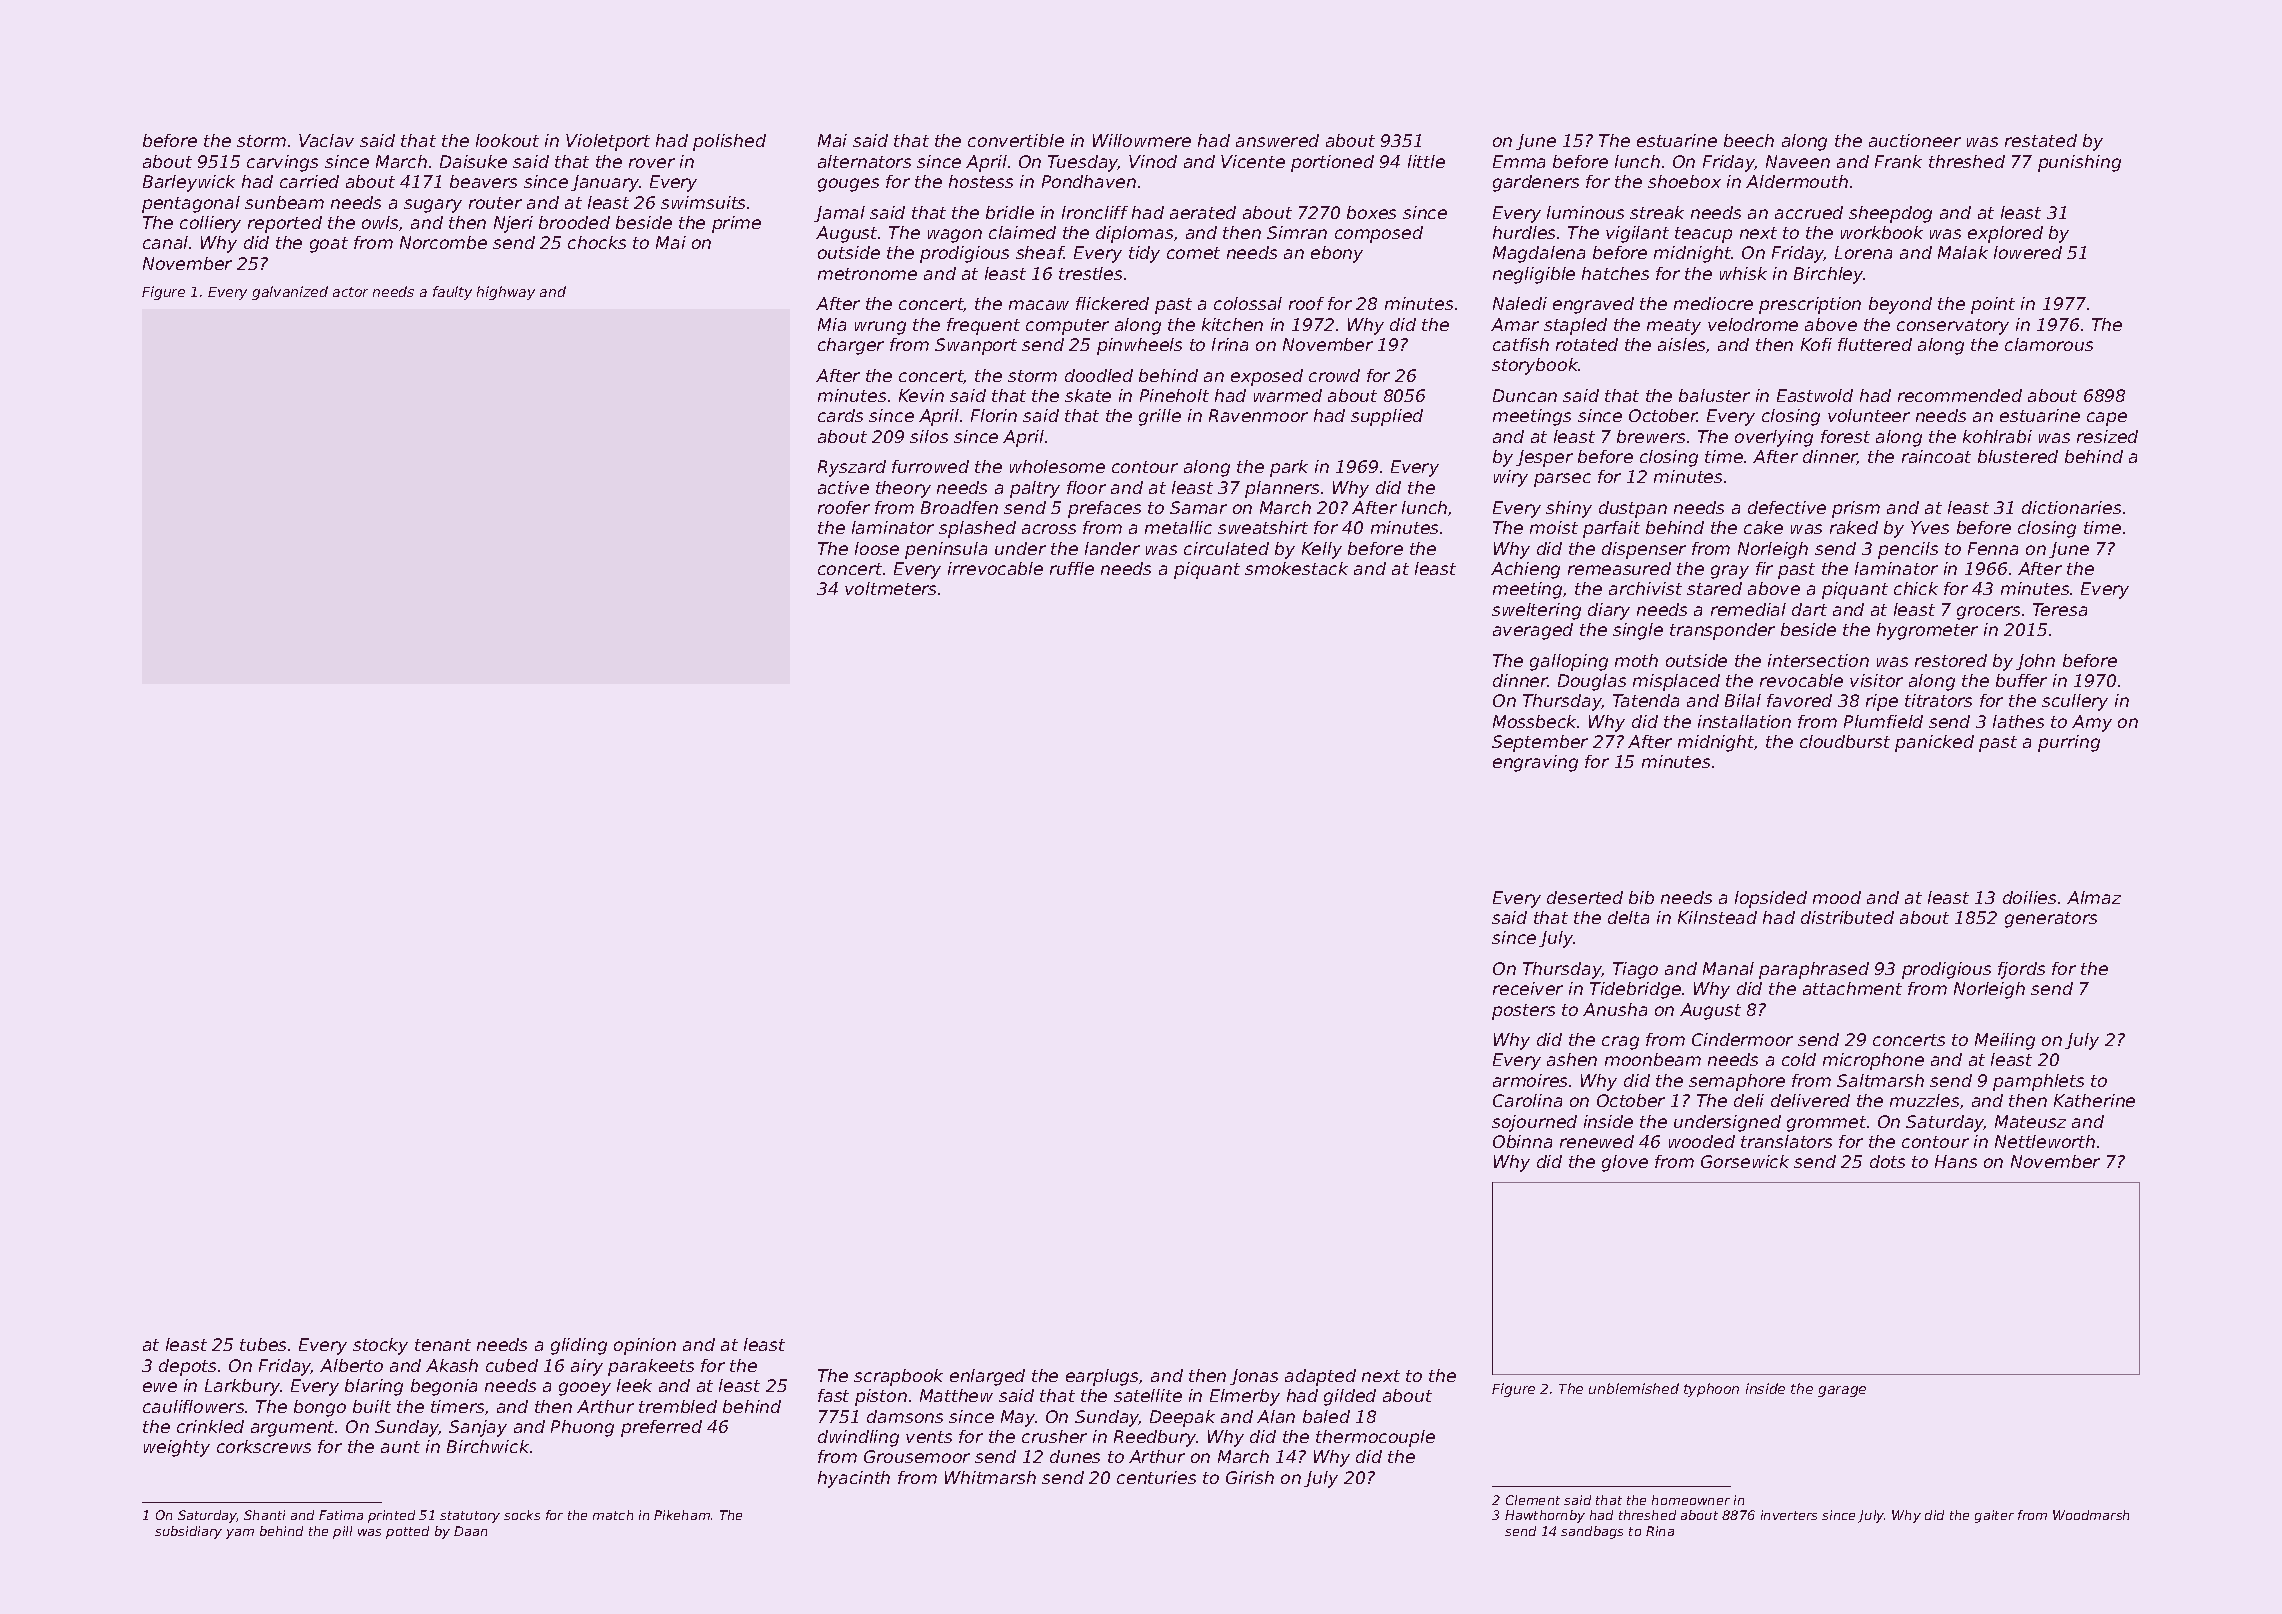  I want to click on beech, so click(1749, 140).
